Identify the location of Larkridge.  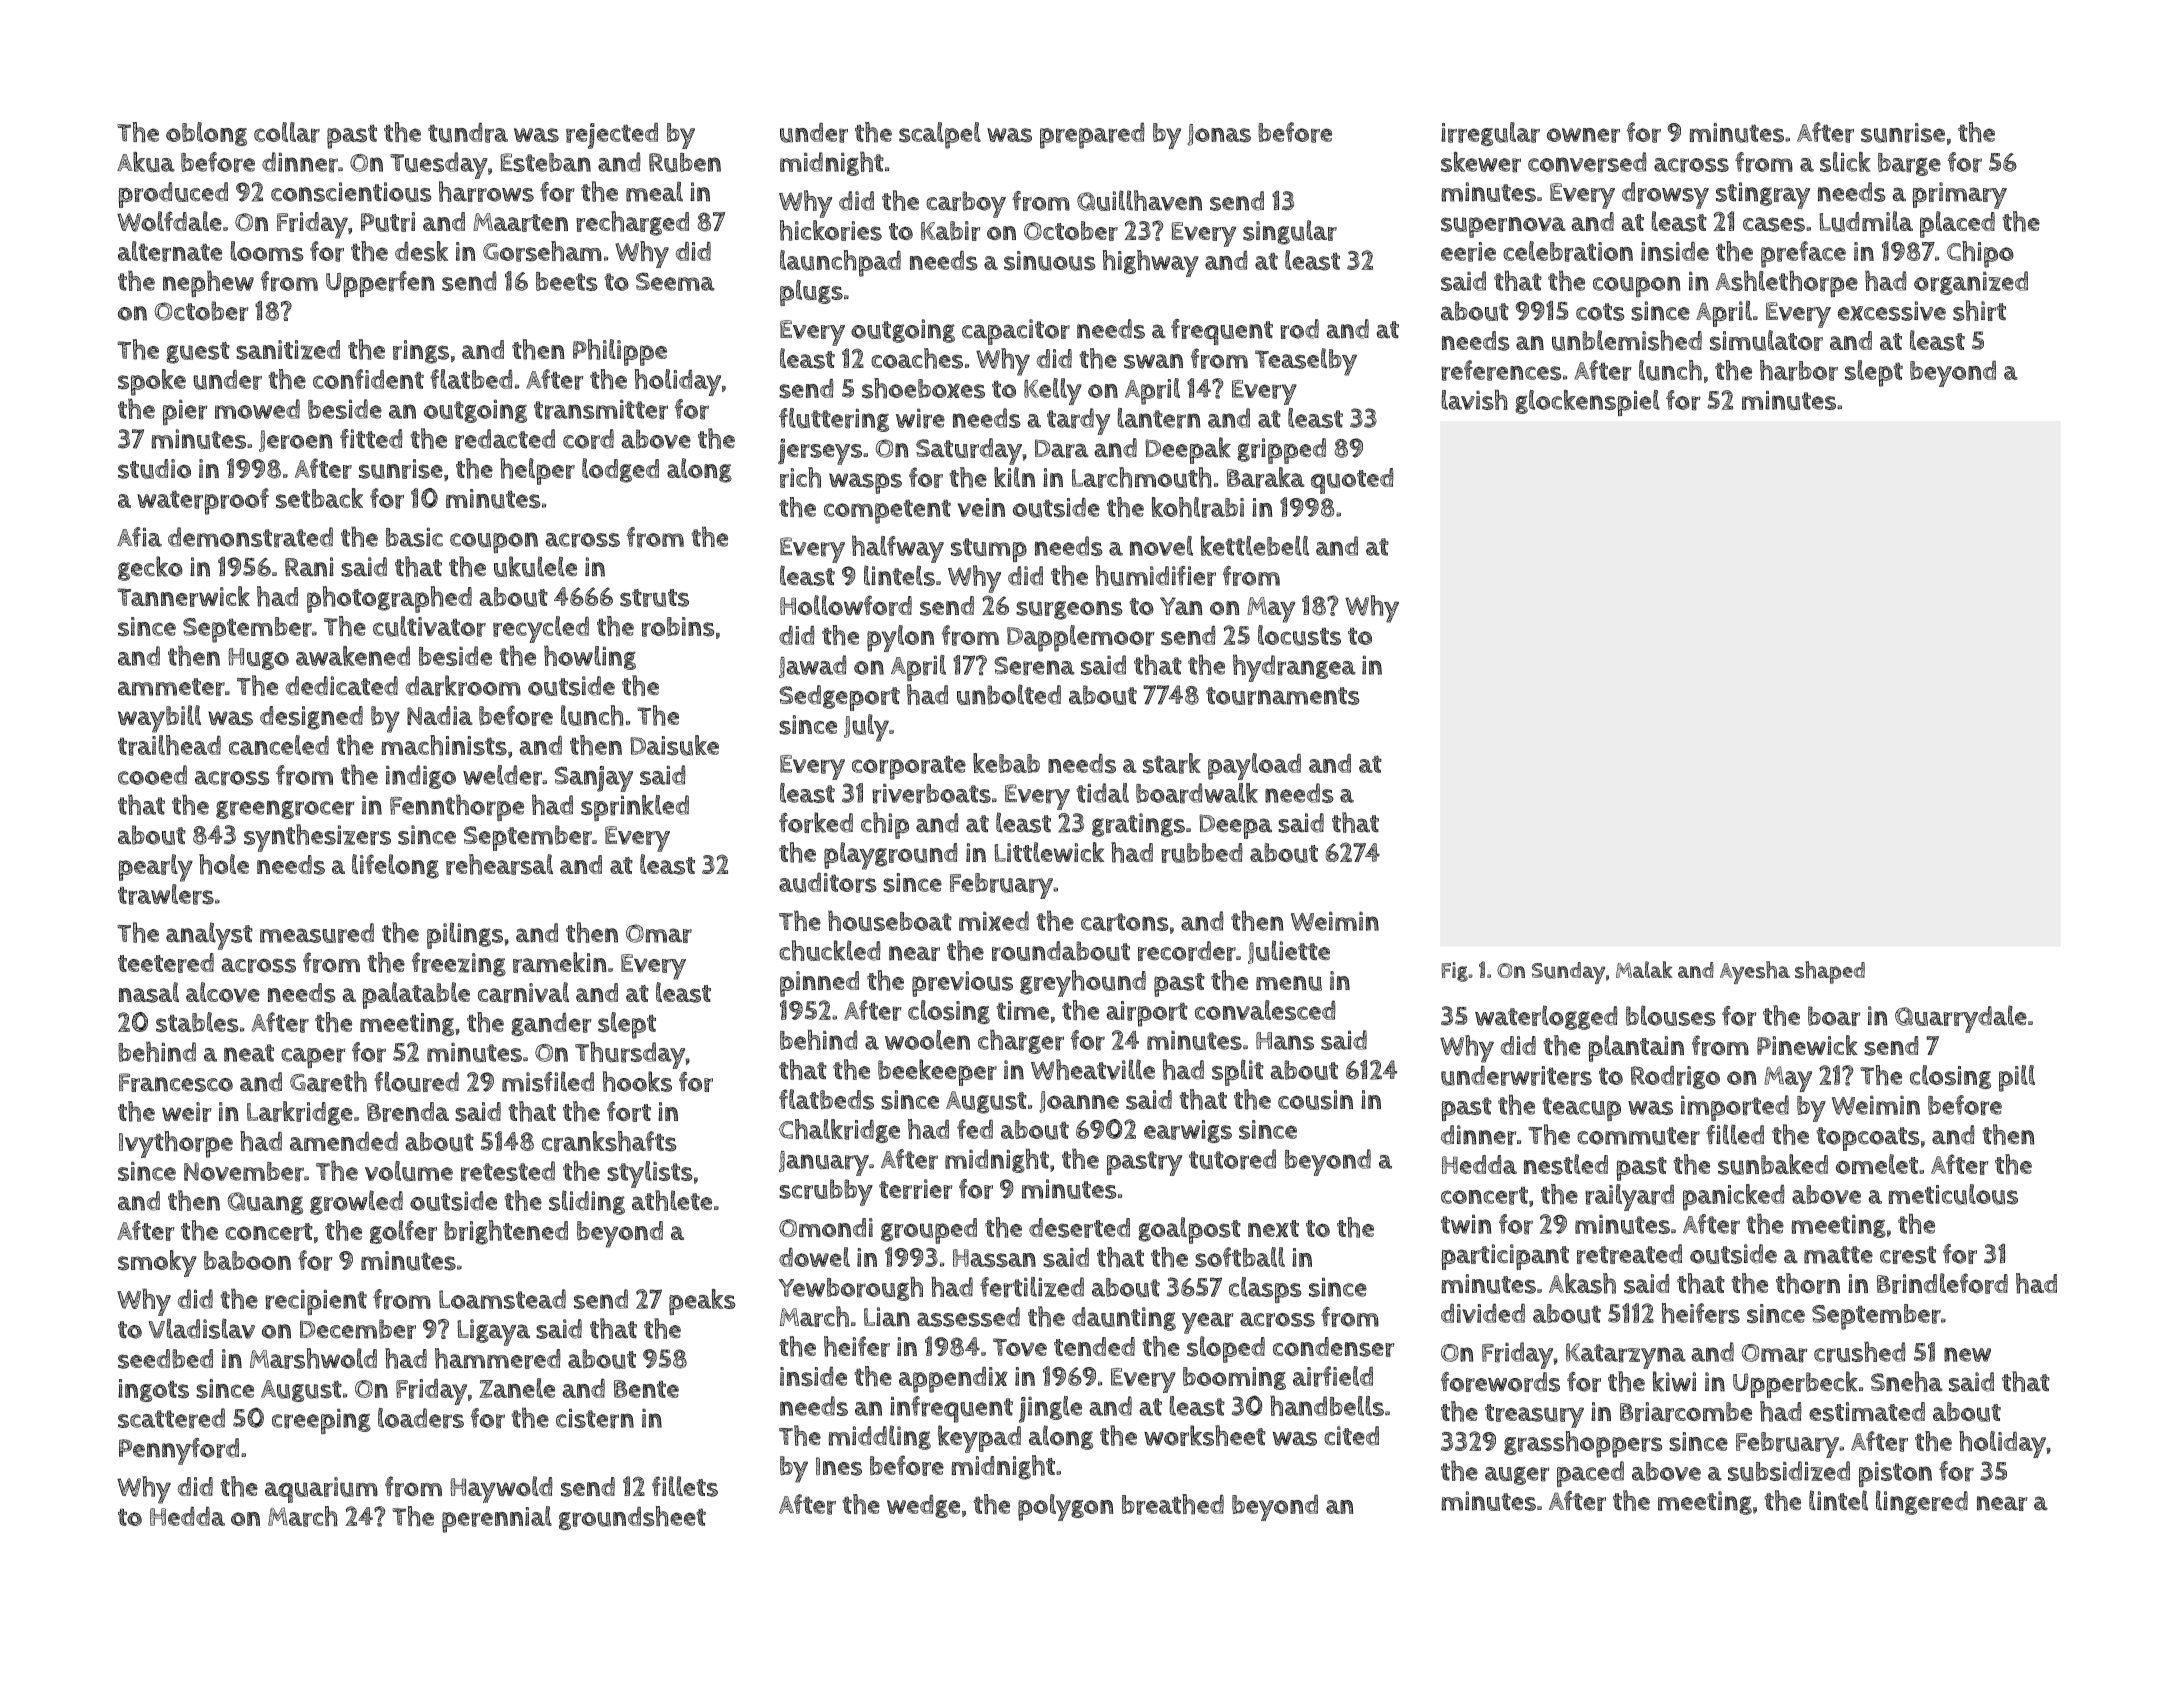
(300, 1113).
